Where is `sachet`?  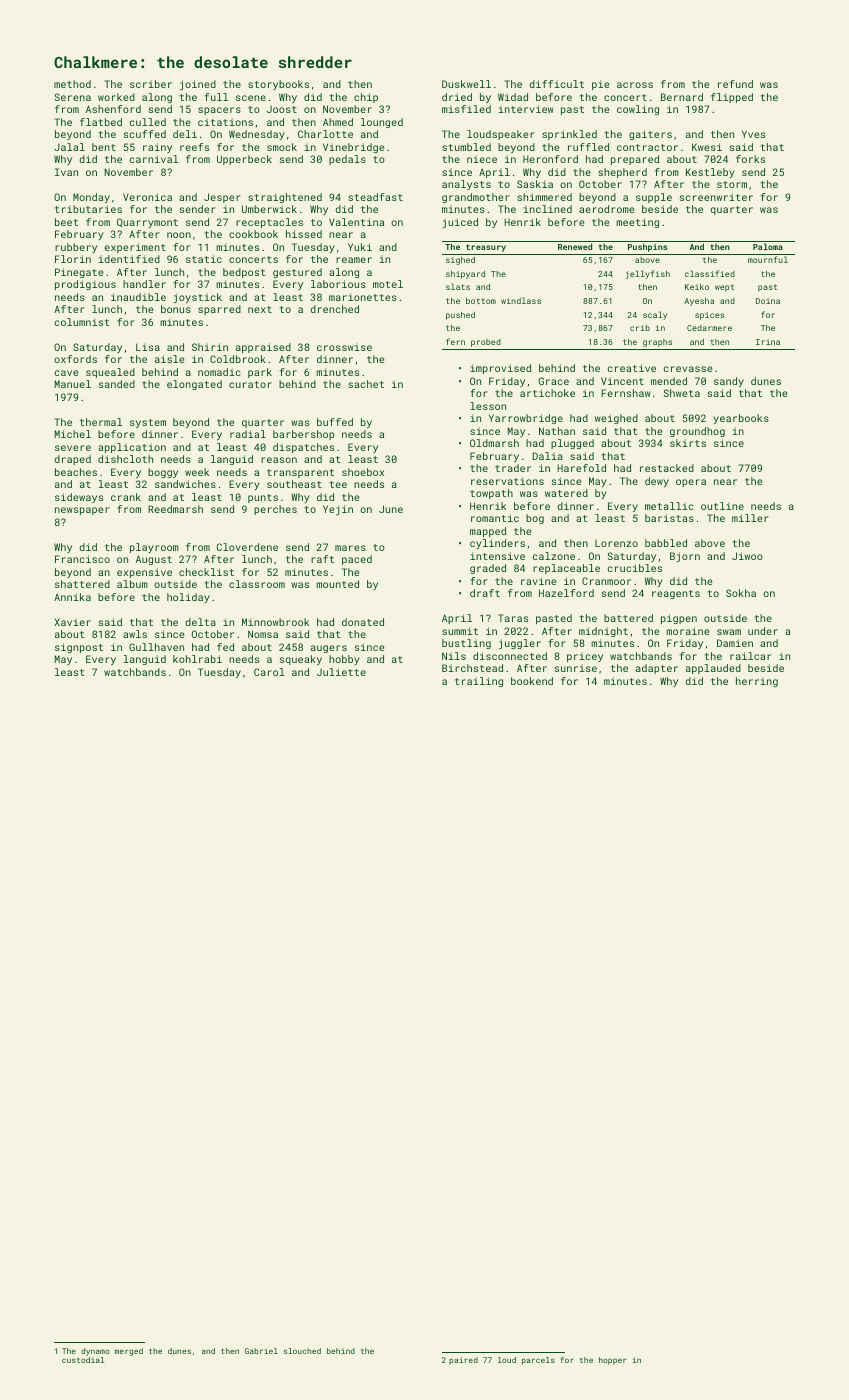 sachet is located at coordinates (366, 384).
